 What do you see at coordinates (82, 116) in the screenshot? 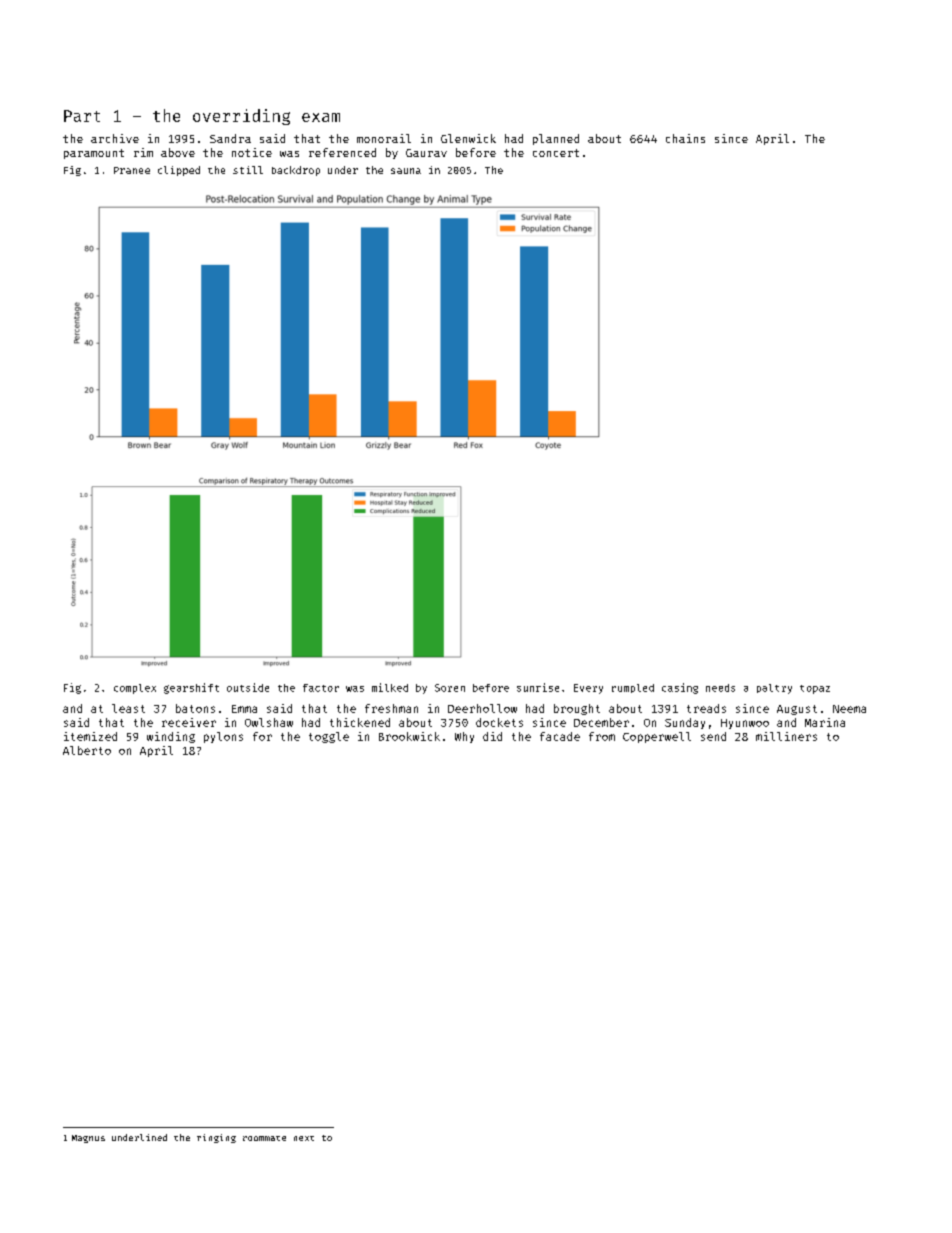
I see `Part` at bounding box center [82, 116].
